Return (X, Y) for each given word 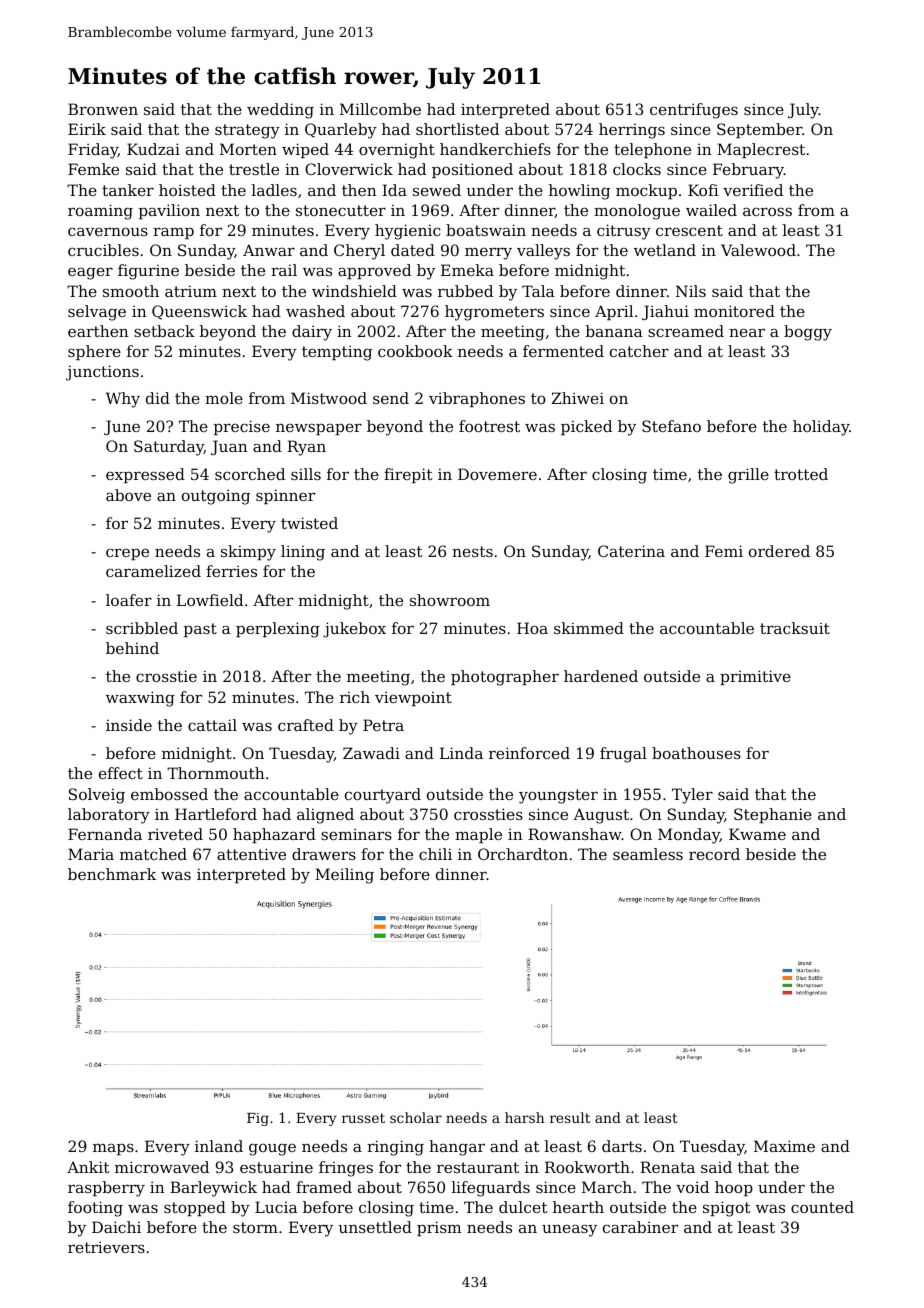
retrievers (106, 1247)
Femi (724, 551)
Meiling (344, 876)
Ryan (306, 448)
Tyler (692, 796)
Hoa (532, 628)
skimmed (589, 628)
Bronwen (103, 109)
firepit (408, 475)
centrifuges (694, 111)
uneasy (569, 1230)
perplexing (278, 630)
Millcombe (380, 109)
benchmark (112, 874)
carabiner (640, 1227)
